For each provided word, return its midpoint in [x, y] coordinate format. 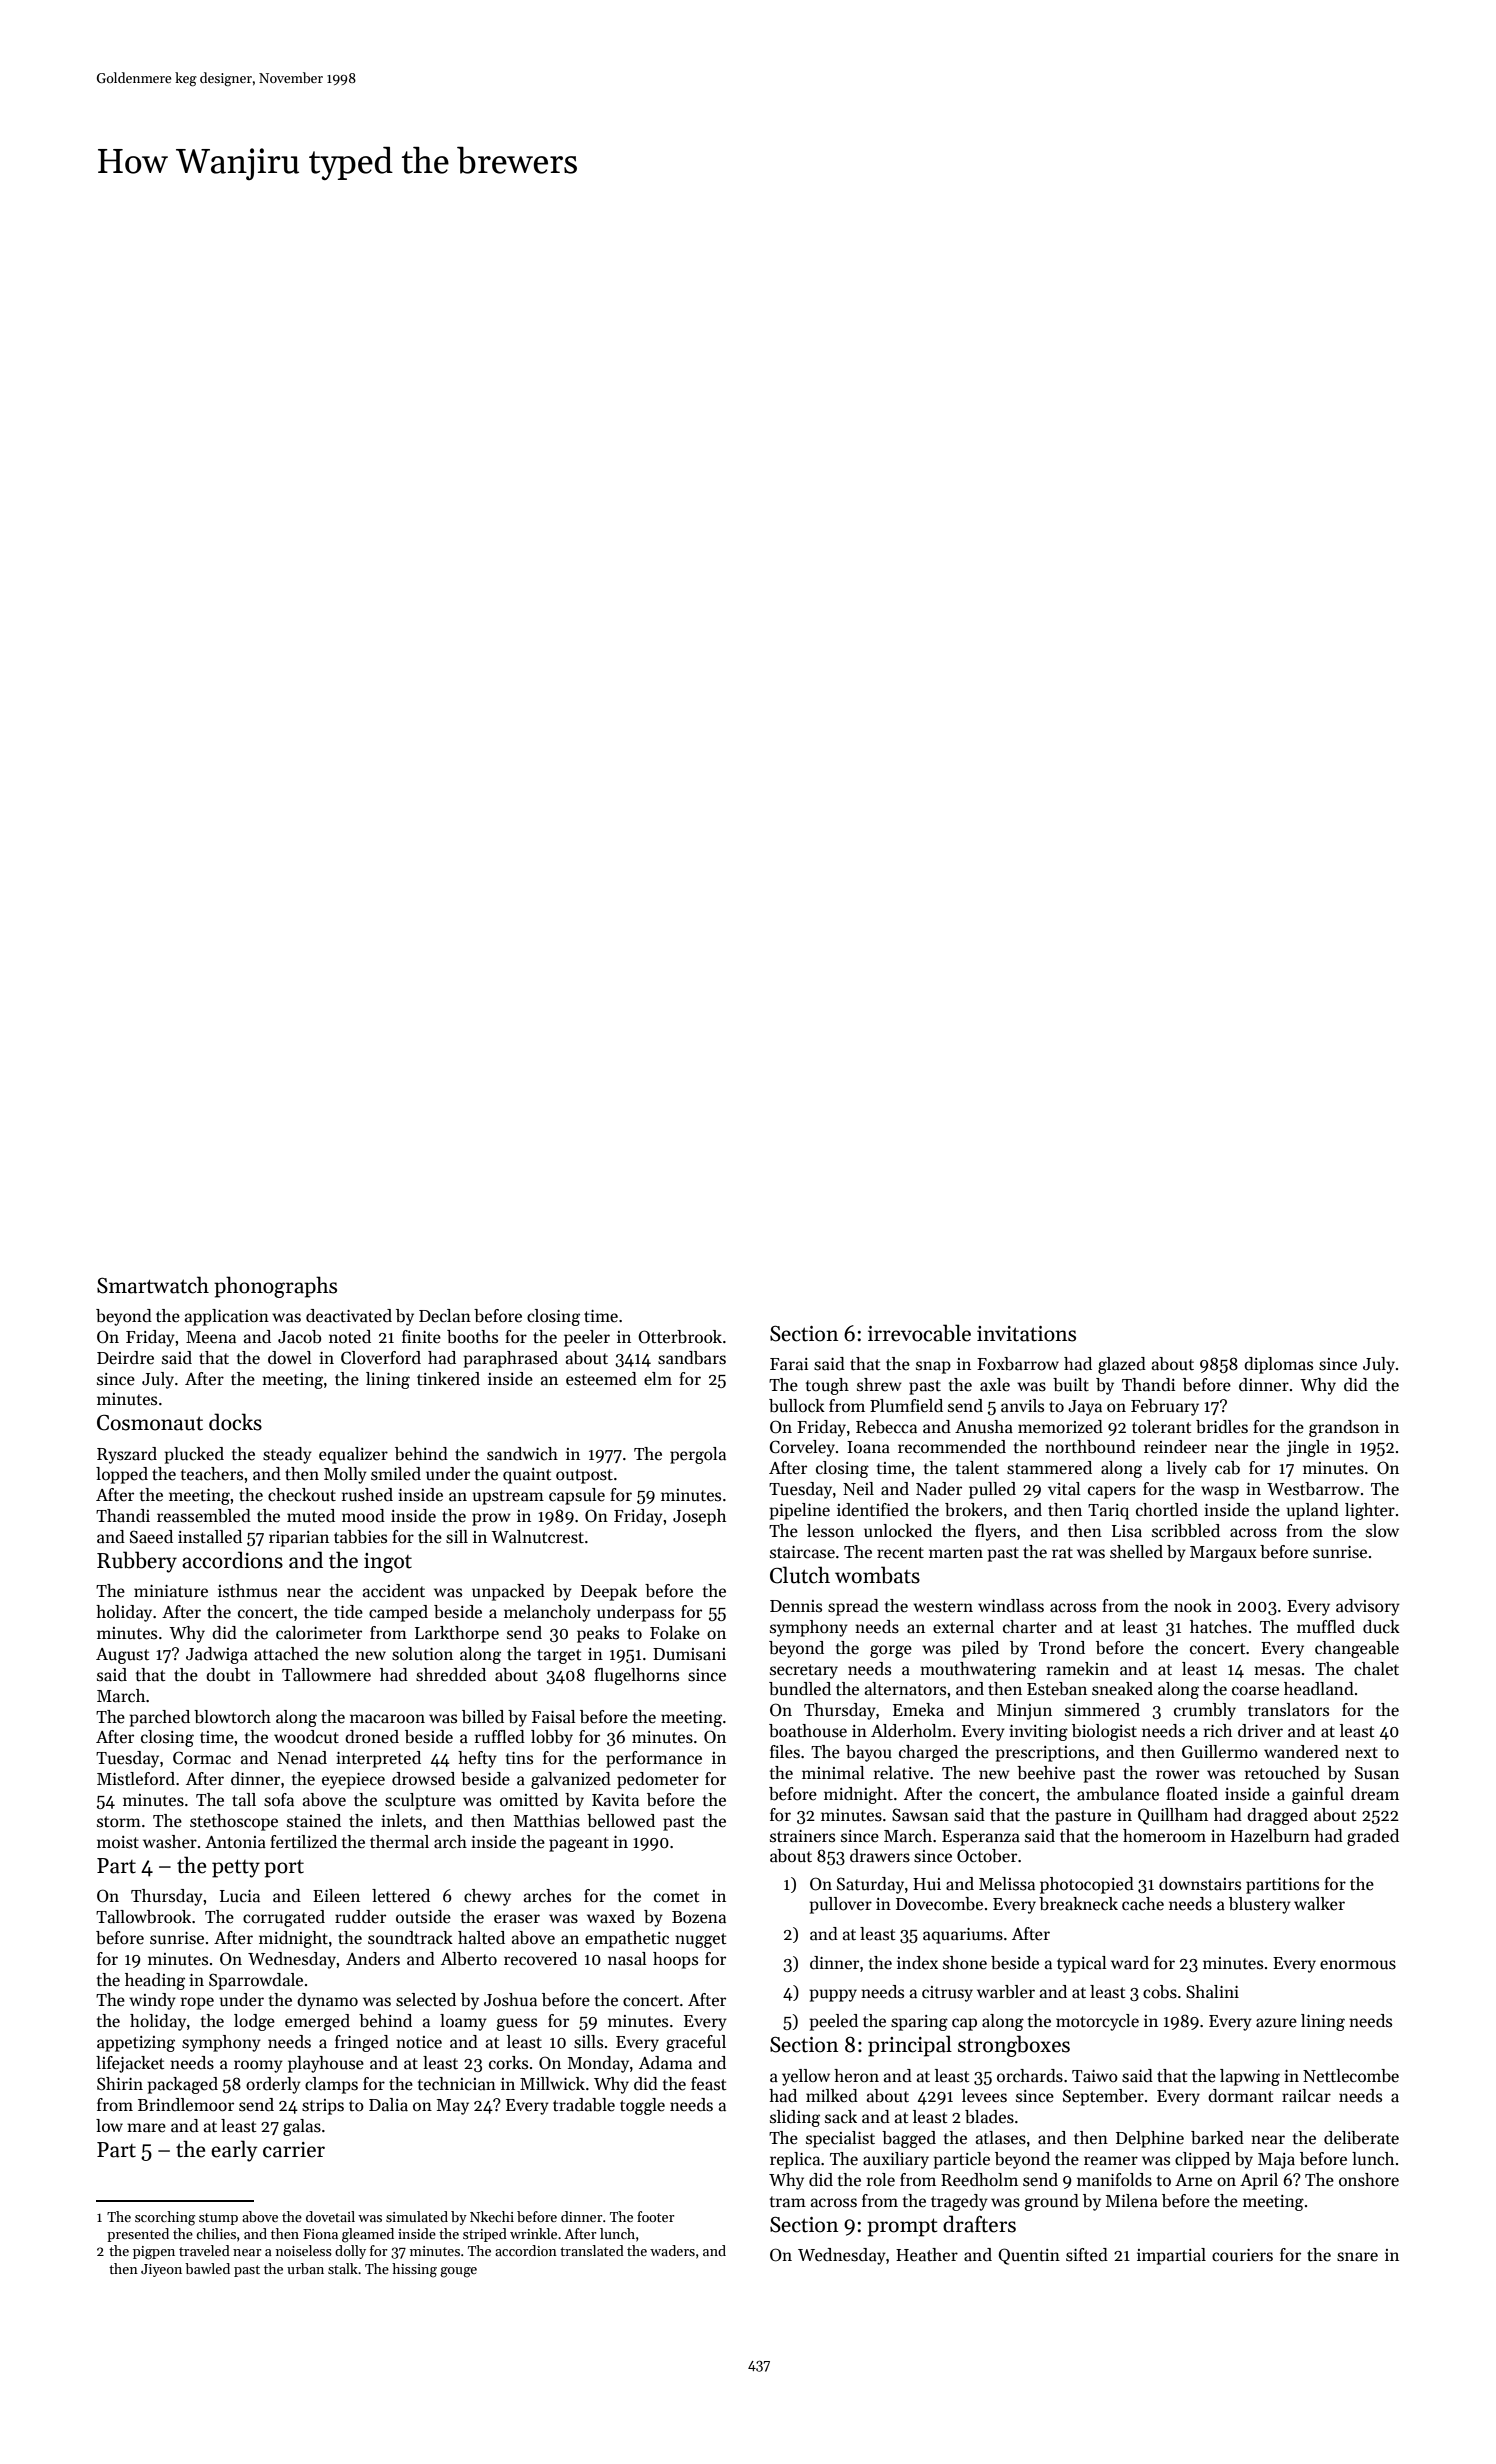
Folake [675, 1632]
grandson [1344, 1428]
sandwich [522, 1454]
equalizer [353, 1455]
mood [363, 1516]
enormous [1358, 1965]
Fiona [320, 2234]
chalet [1376, 1669]
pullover [840, 1905]
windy [152, 2001]
